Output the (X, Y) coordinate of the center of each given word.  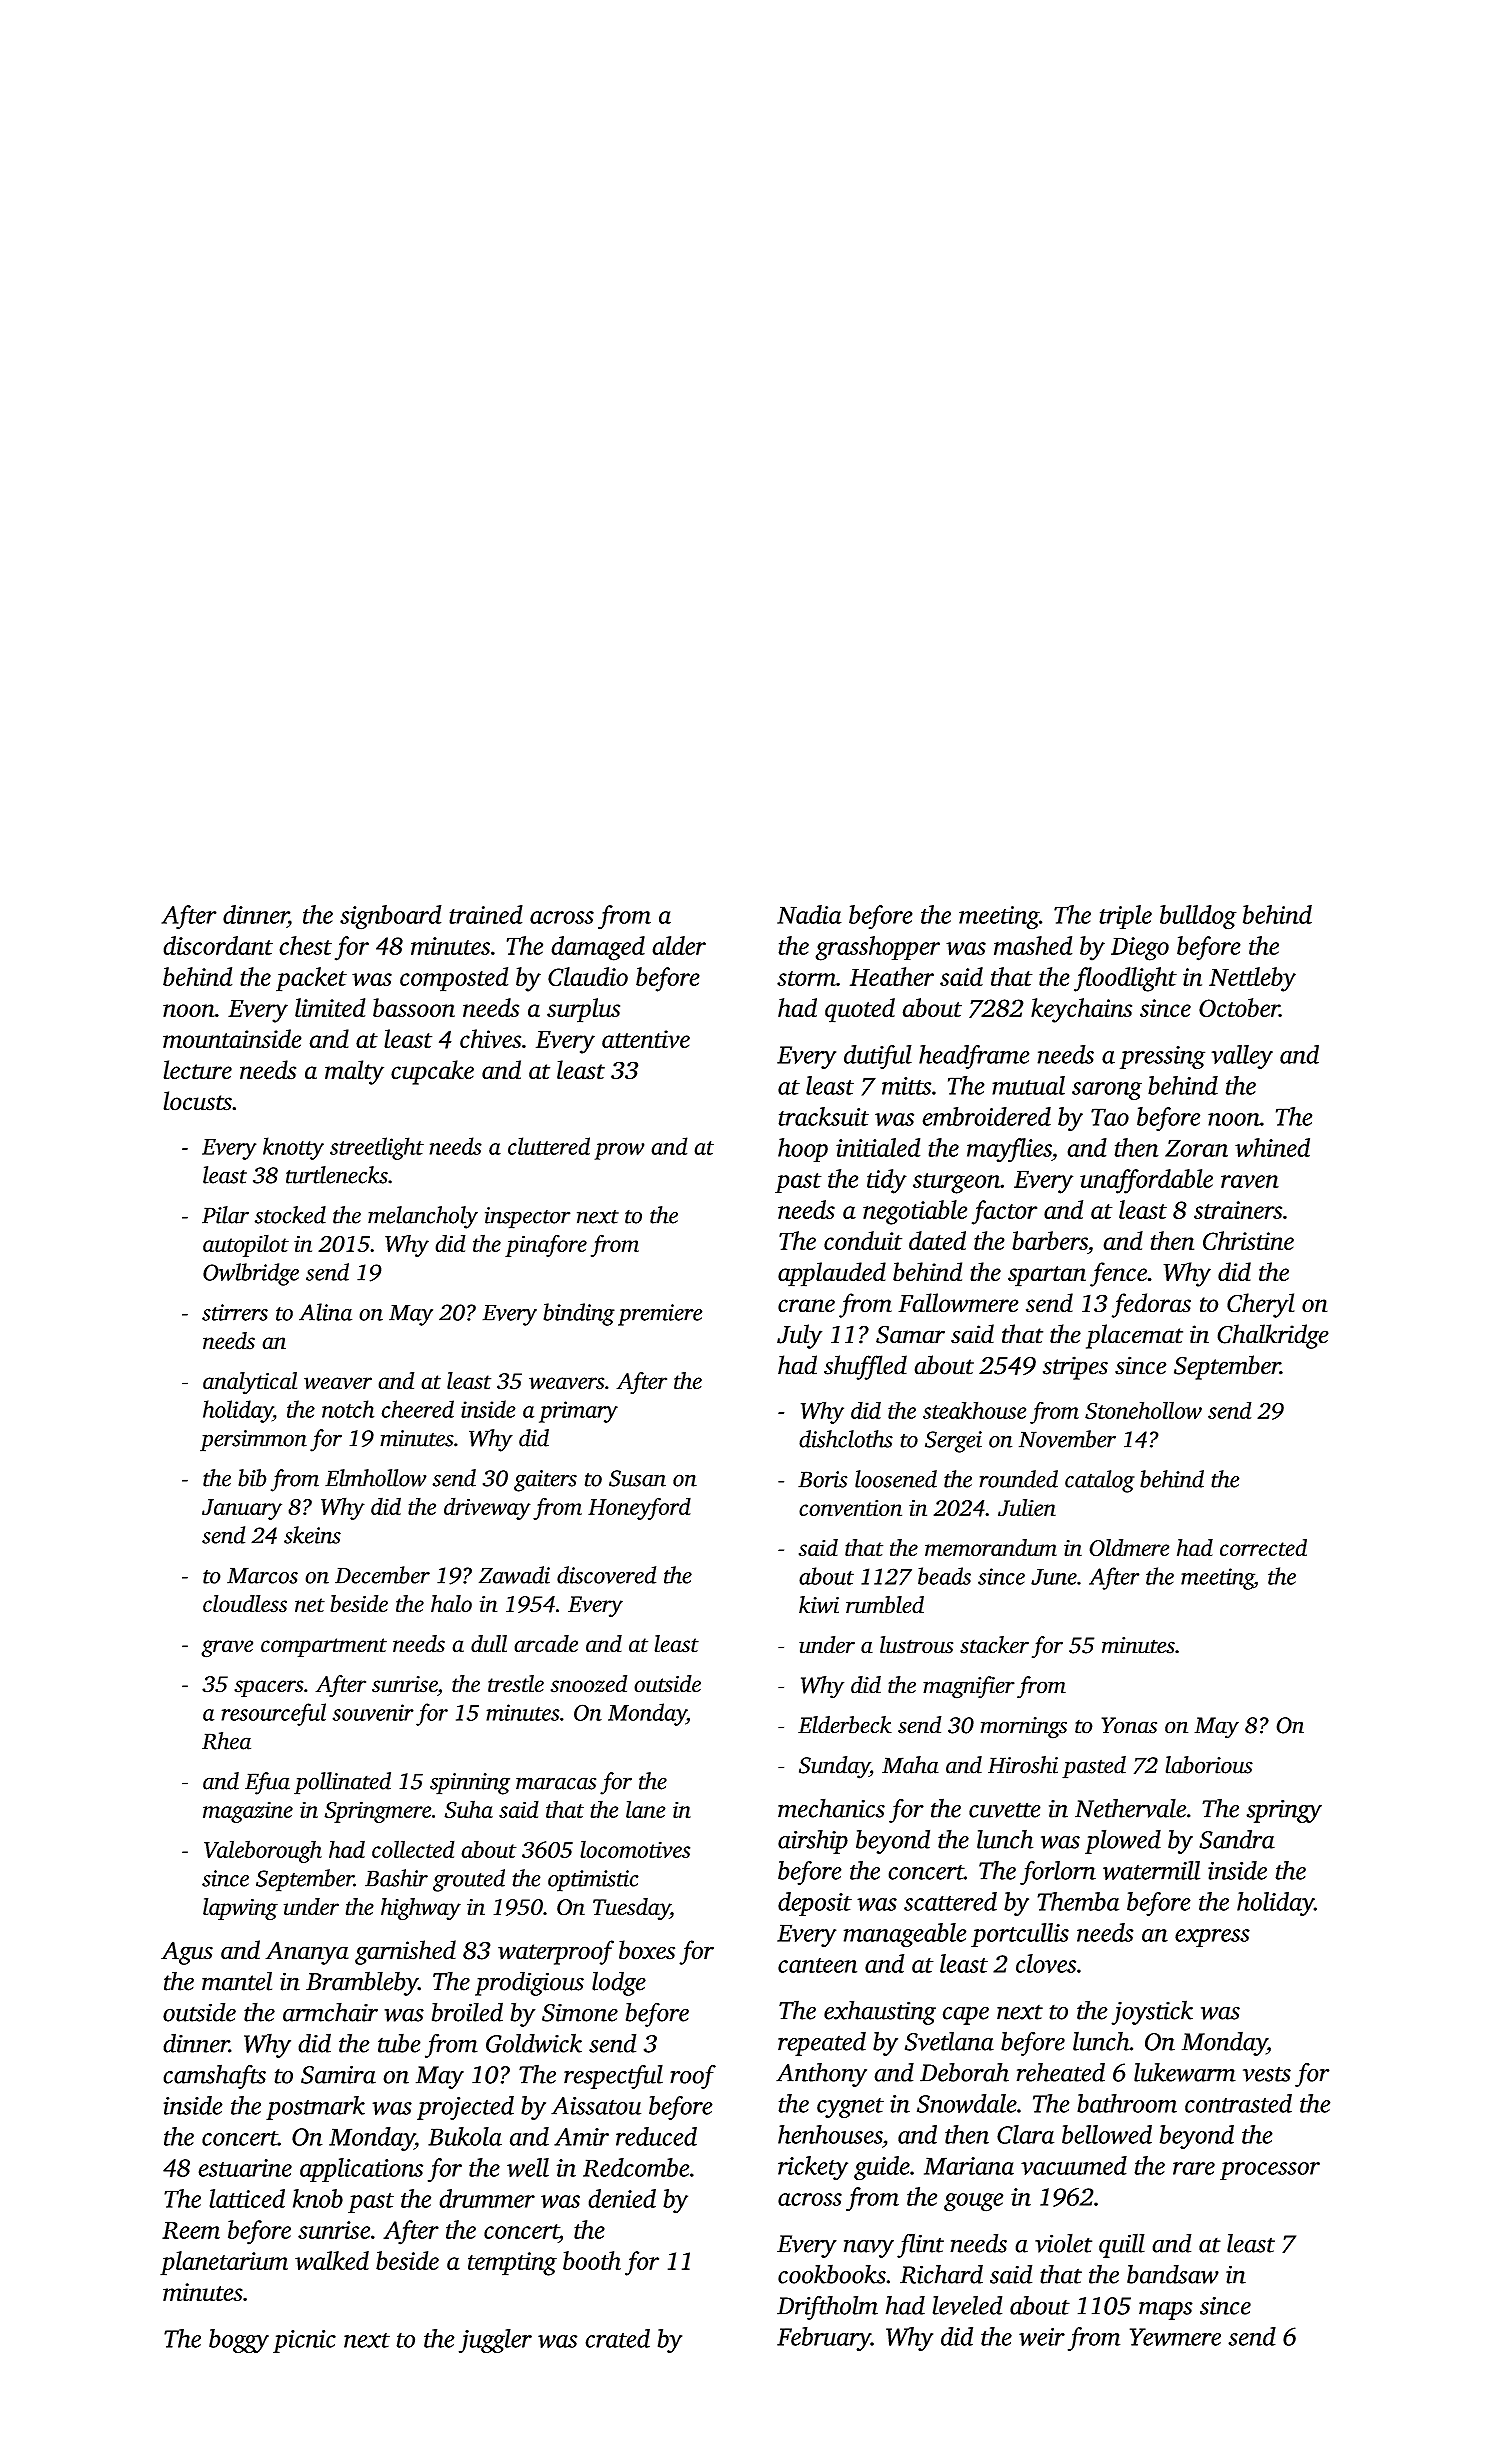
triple (1125, 917)
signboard (391, 917)
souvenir (373, 1712)
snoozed (588, 1684)
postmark (315, 2108)
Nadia (809, 914)
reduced (656, 2136)
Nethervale (1130, 1808)
